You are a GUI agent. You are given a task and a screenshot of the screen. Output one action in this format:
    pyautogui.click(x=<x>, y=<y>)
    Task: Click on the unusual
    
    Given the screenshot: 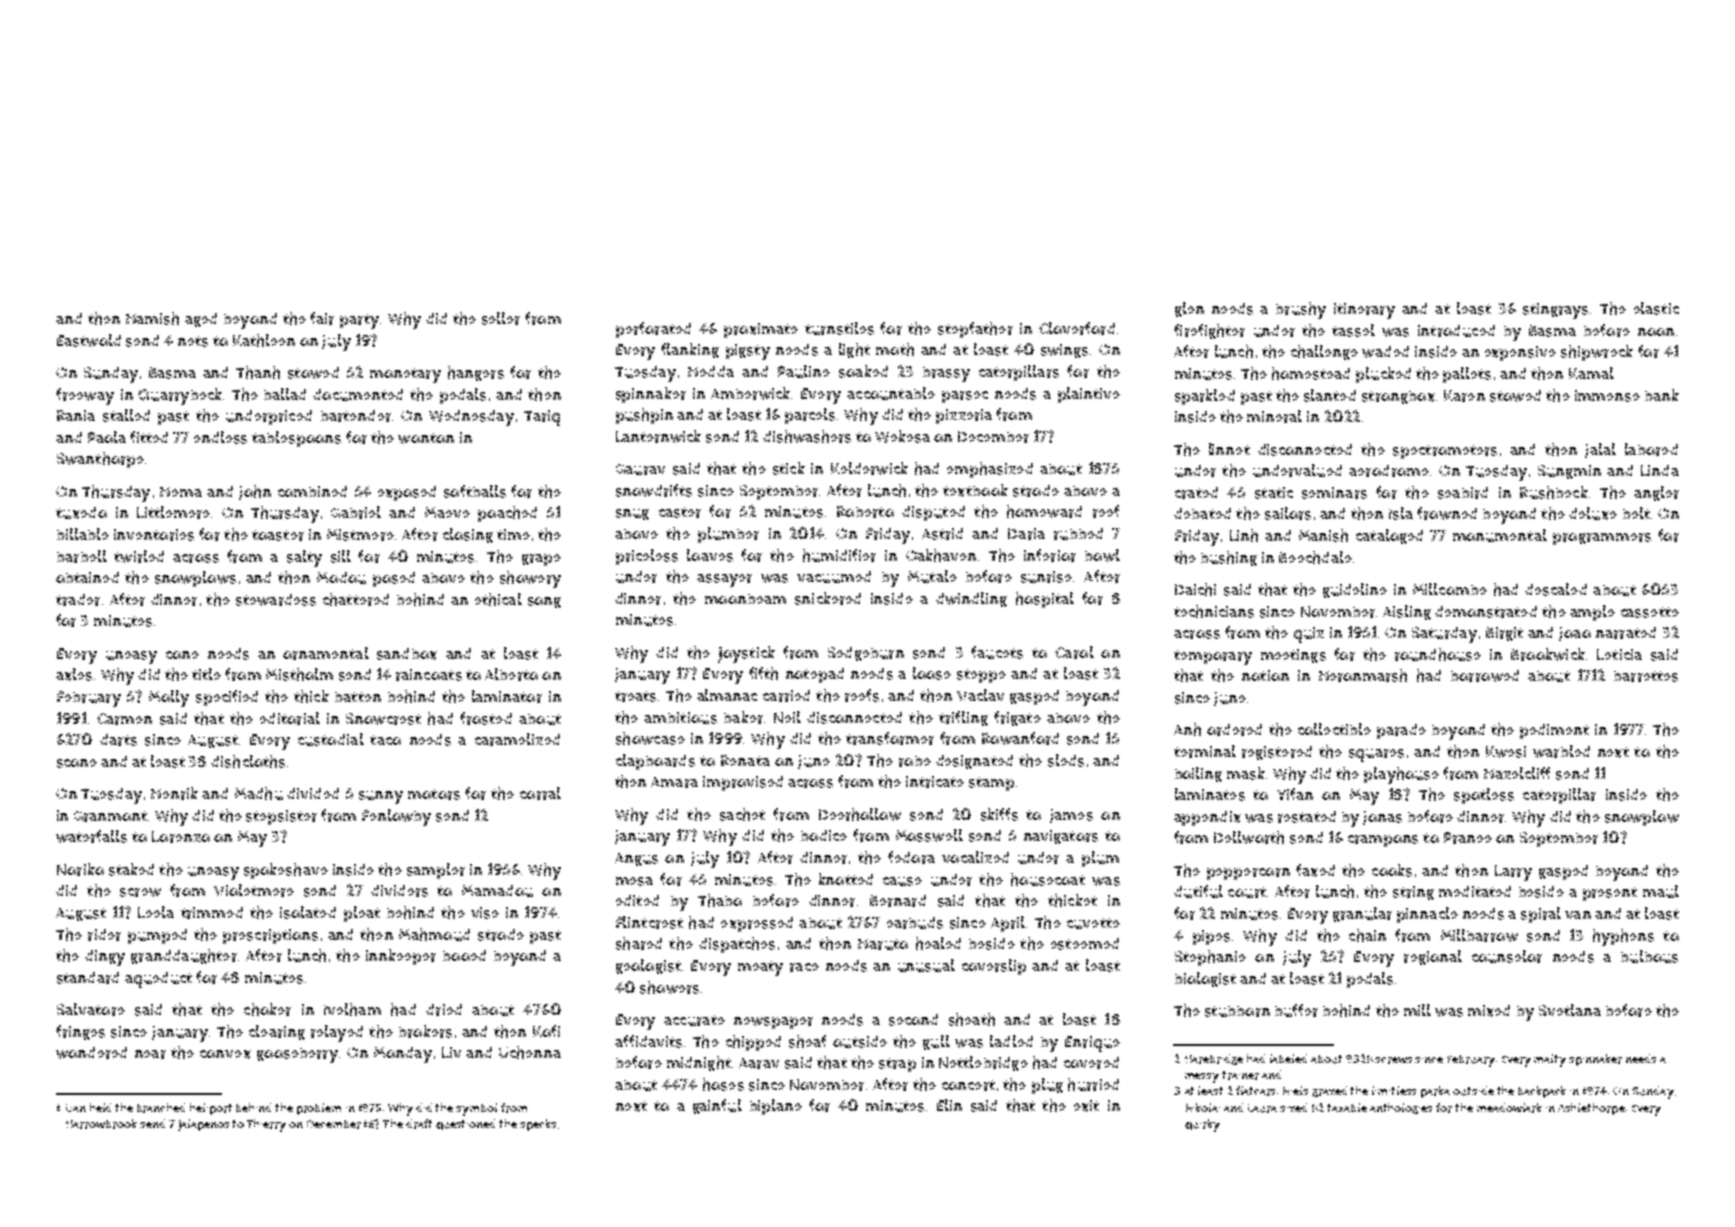 What is the action you would take?
    pyautogui.click(x=926, y=965)
